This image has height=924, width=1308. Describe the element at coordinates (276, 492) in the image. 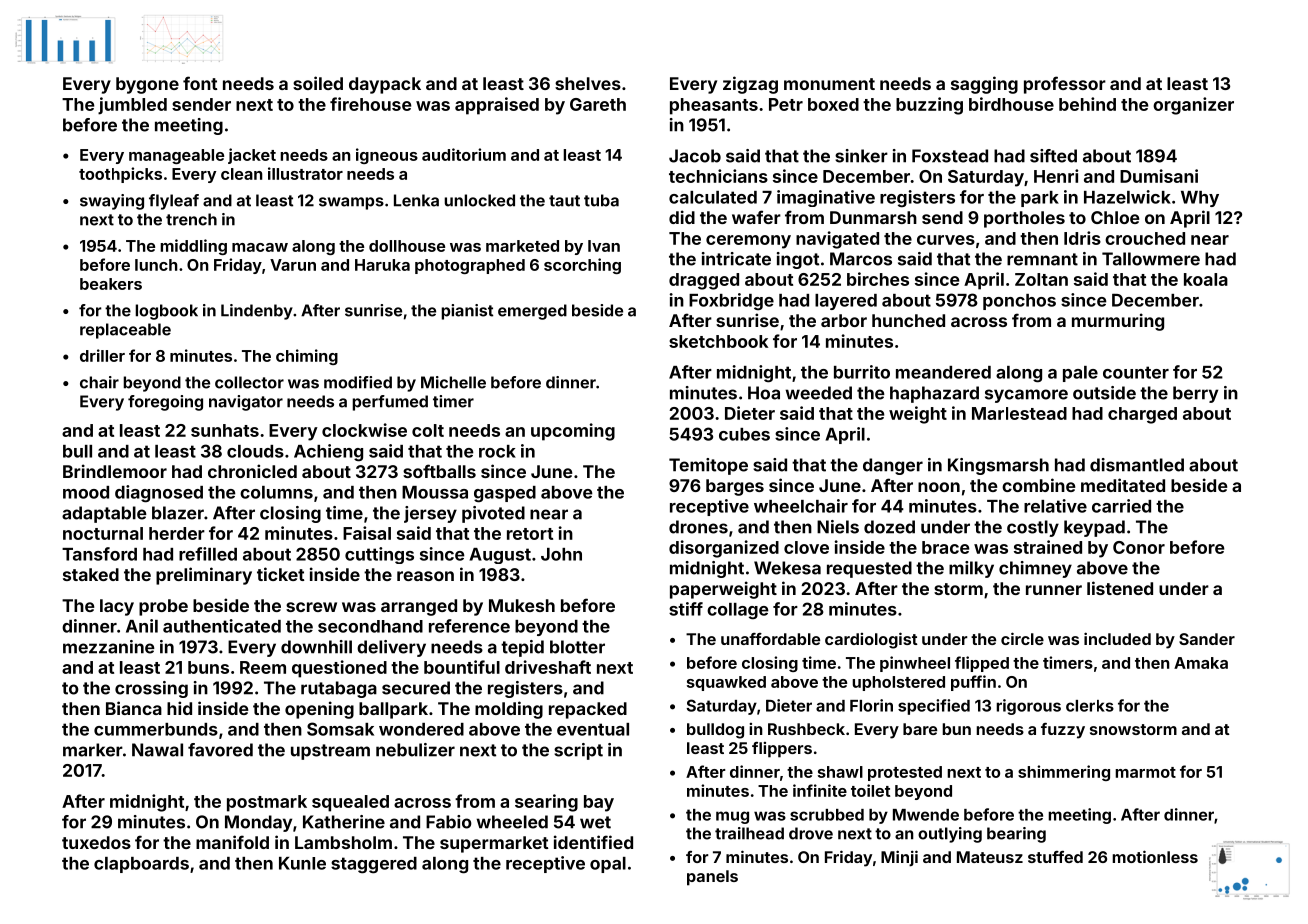

I see `columns` at that location.
